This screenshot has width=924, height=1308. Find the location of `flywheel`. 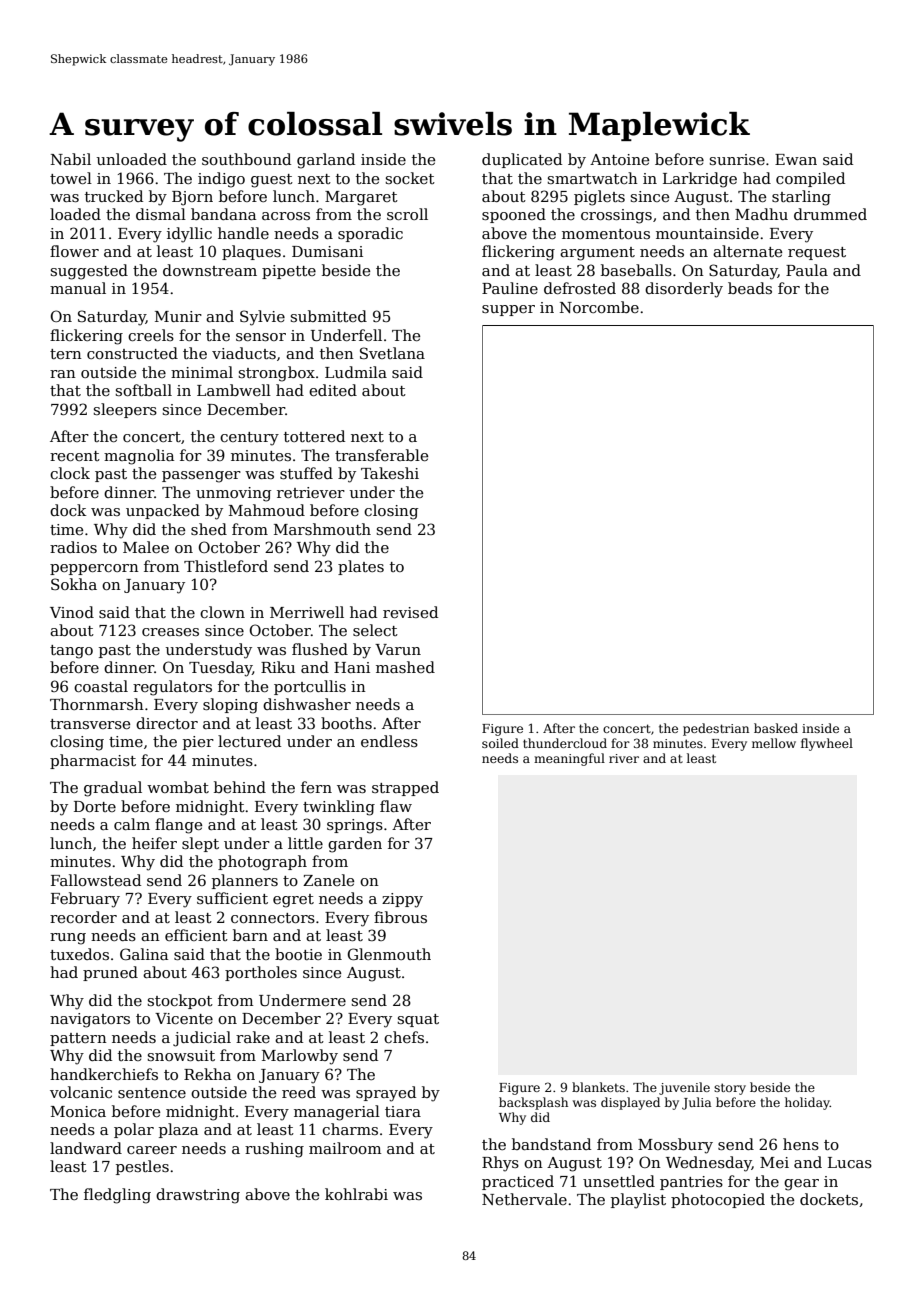

flywheel is located at coordinates (827, 744).
